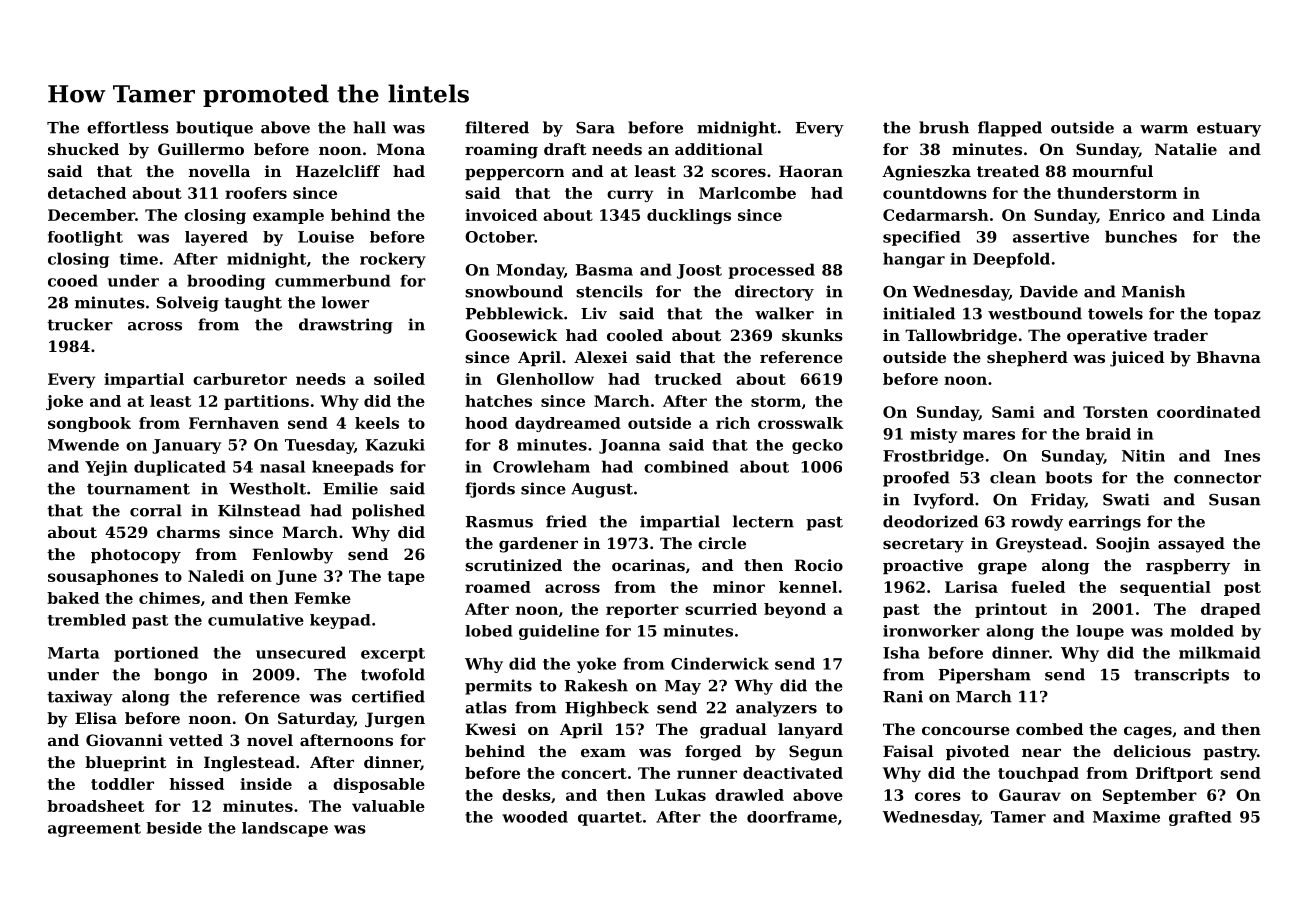 The height and width of the image is (924, 1308). I want to click on Fernhaven, so click(234, 423).
